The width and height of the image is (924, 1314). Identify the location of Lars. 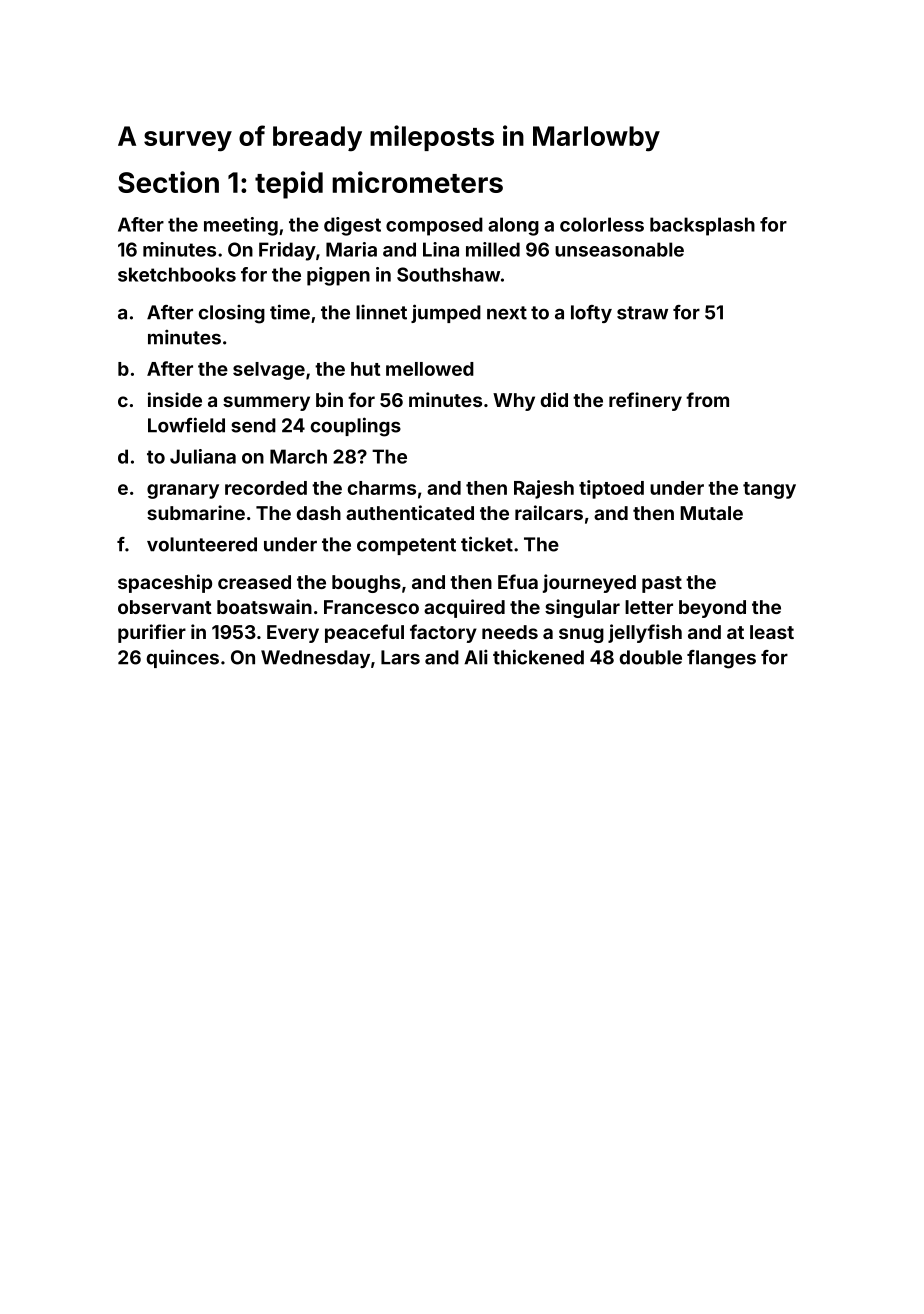
(400, 657).
